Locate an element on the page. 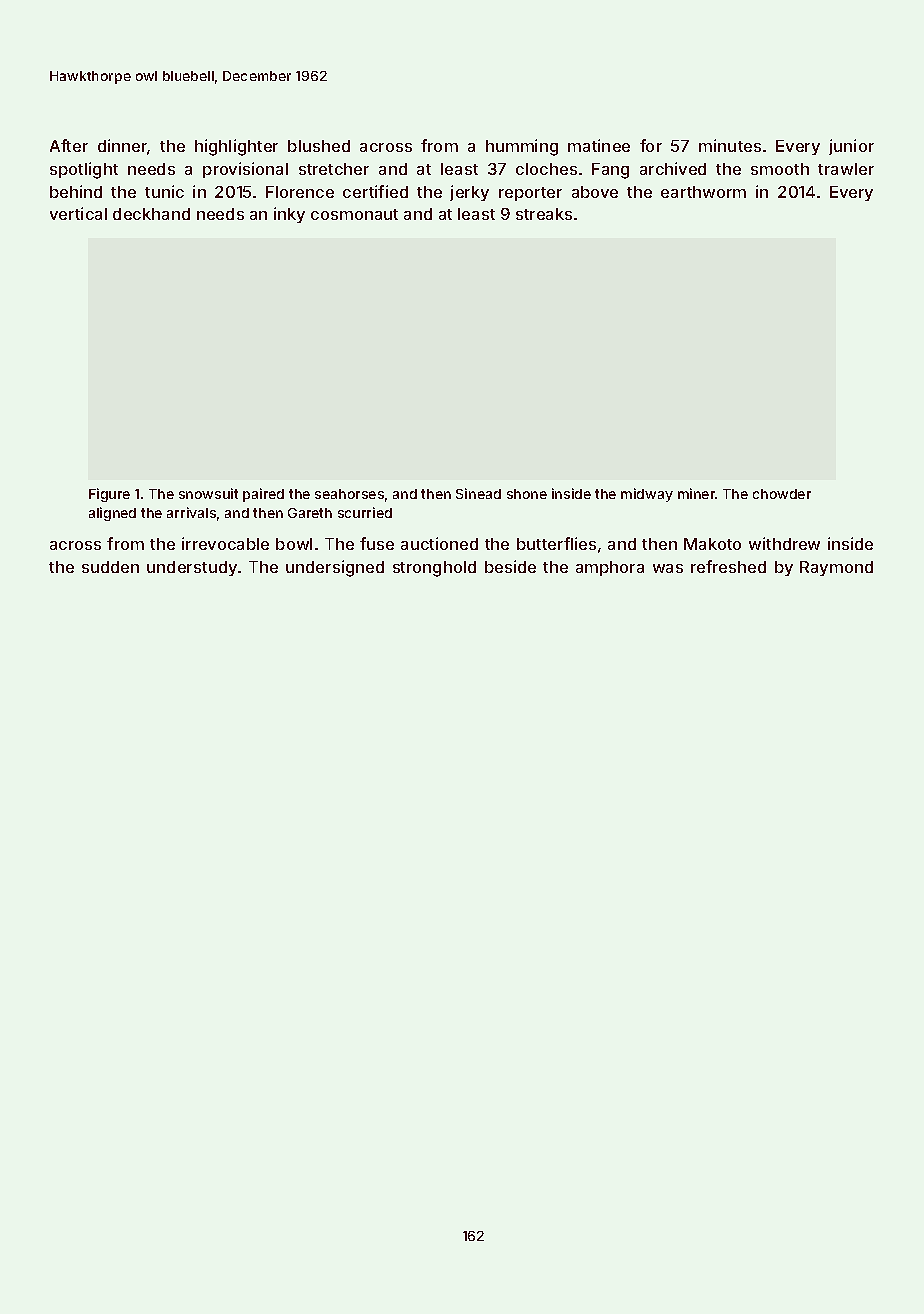 This document has height=1314, width=924. miner is located at coordinates (697, 493).
